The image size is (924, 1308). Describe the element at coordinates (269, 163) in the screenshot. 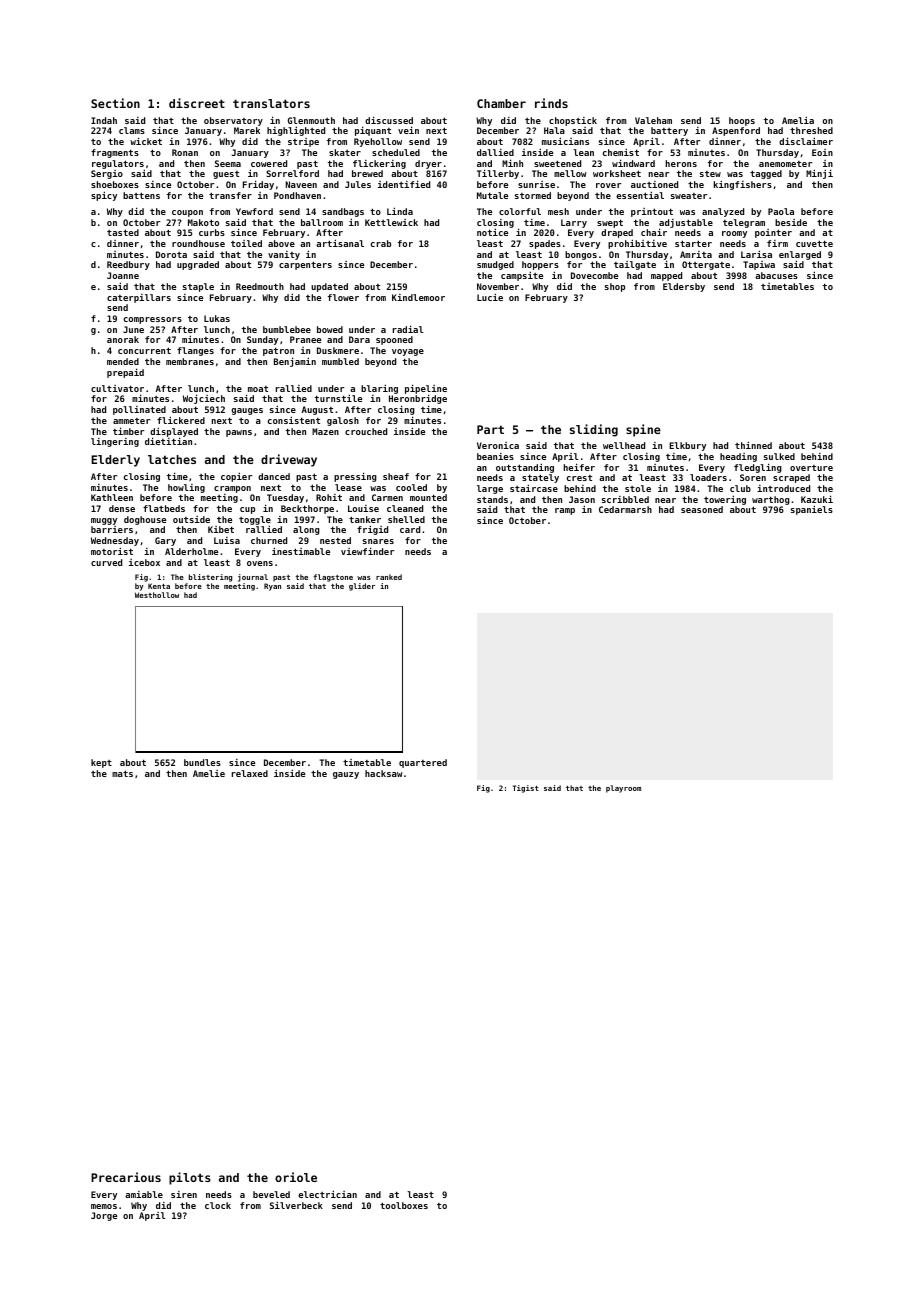

I see `cowered` at that location.
